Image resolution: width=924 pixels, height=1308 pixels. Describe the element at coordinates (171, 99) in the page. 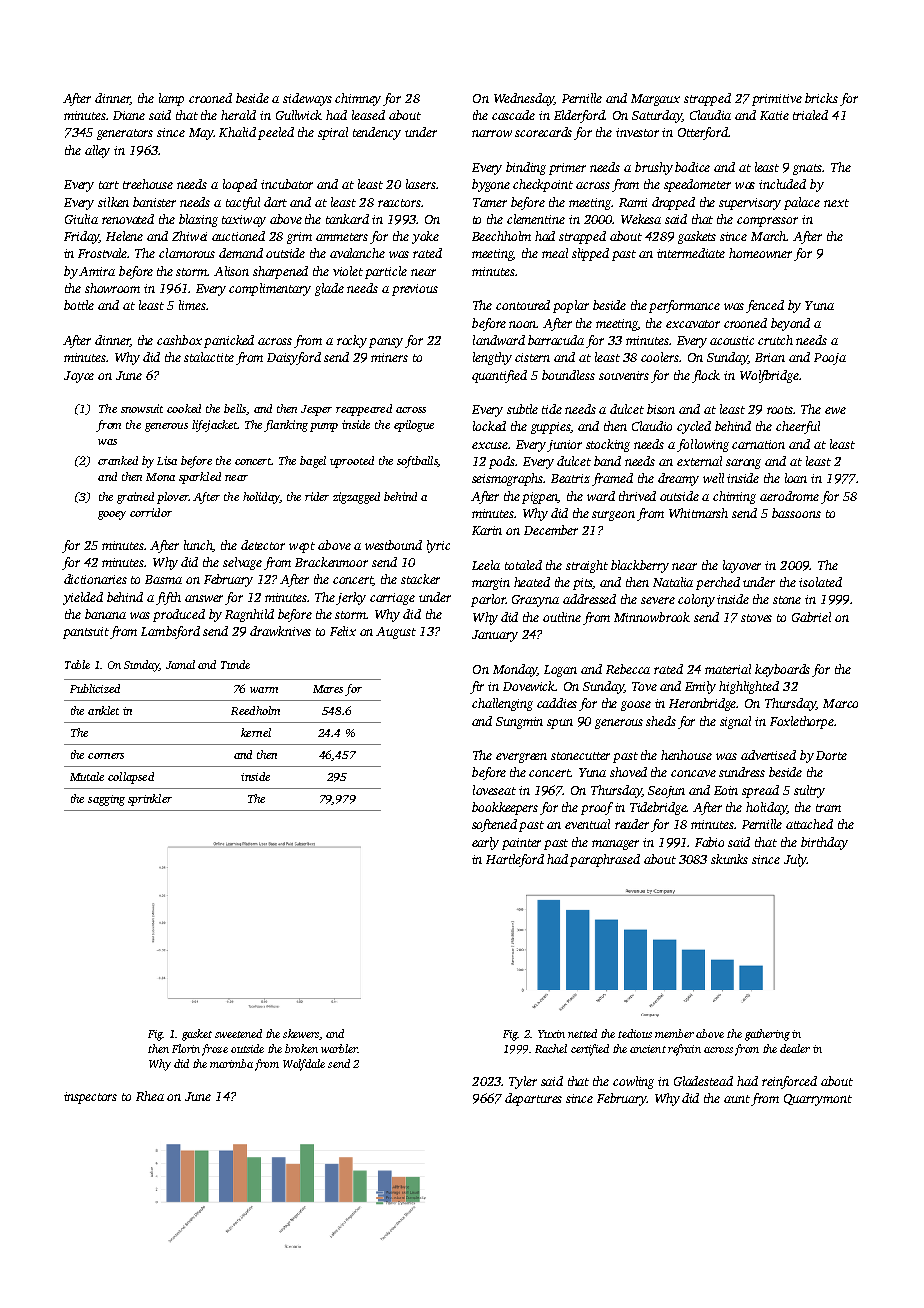

I see `lamp` at that location.
